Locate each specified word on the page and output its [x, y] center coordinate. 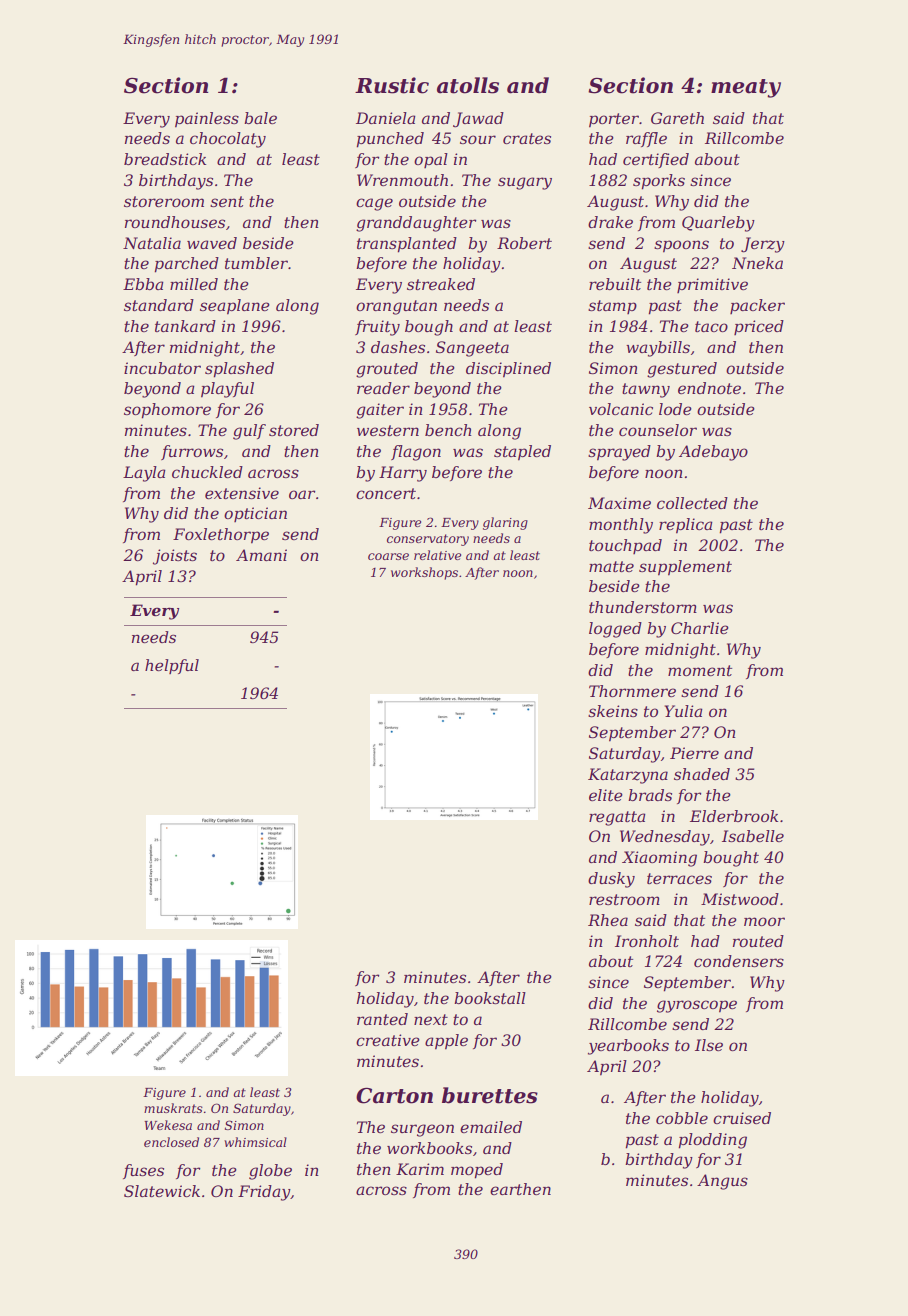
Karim [420, 1169]
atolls [468, 85]
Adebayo [713, 453]
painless [207, 120]
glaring [505, 523]
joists [175, 557]
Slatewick [162, 1191]
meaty [746, 88]
